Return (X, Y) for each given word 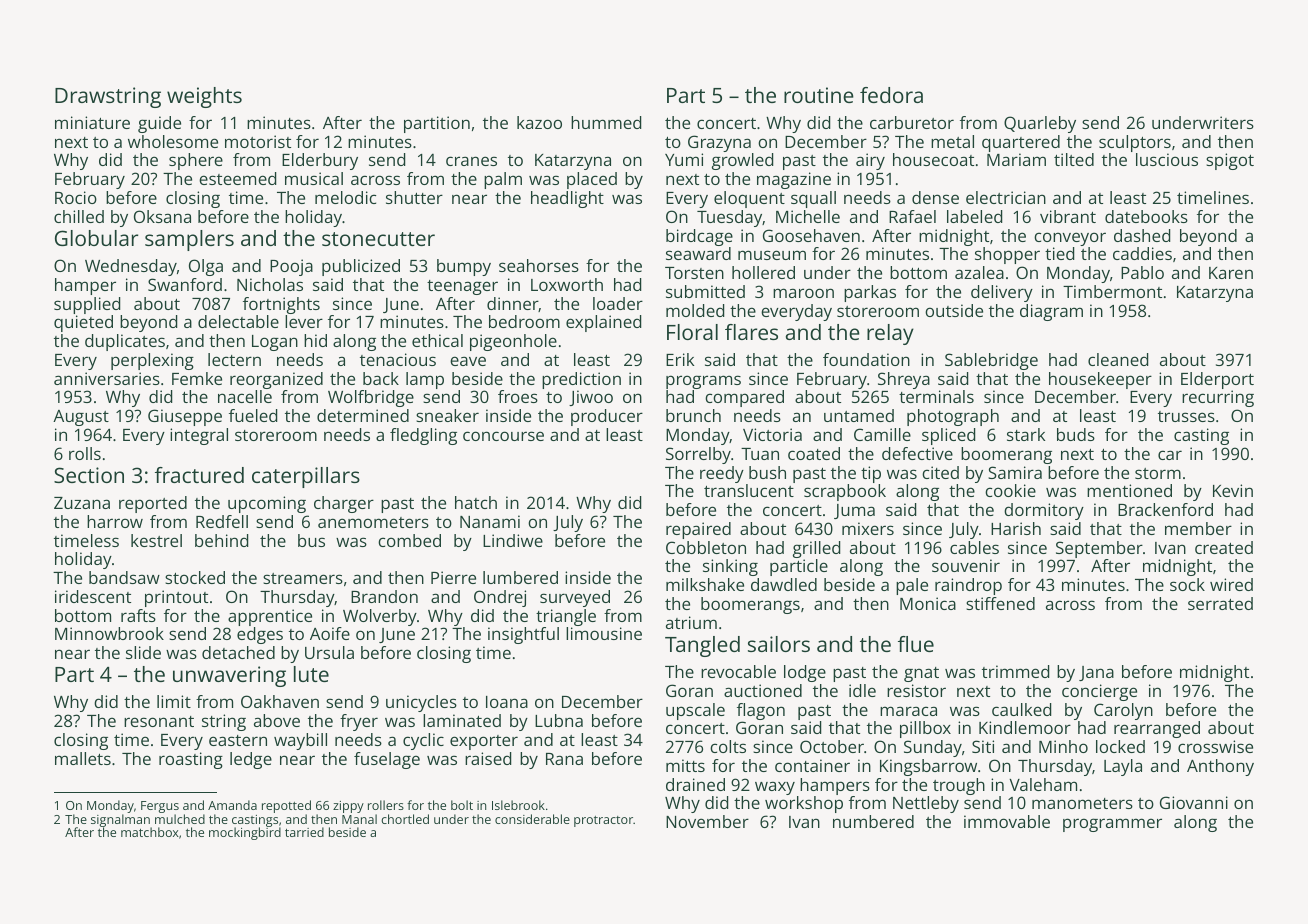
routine (819, 95)
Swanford (185, 284)
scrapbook (845, 492)
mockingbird (245, 834)
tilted (1074, 159)
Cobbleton (706, 547)
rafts (138, 615)
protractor (603, 821)
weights (204, 97)
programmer (1112, 825)
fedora (891, 95)
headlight (567, 199)
